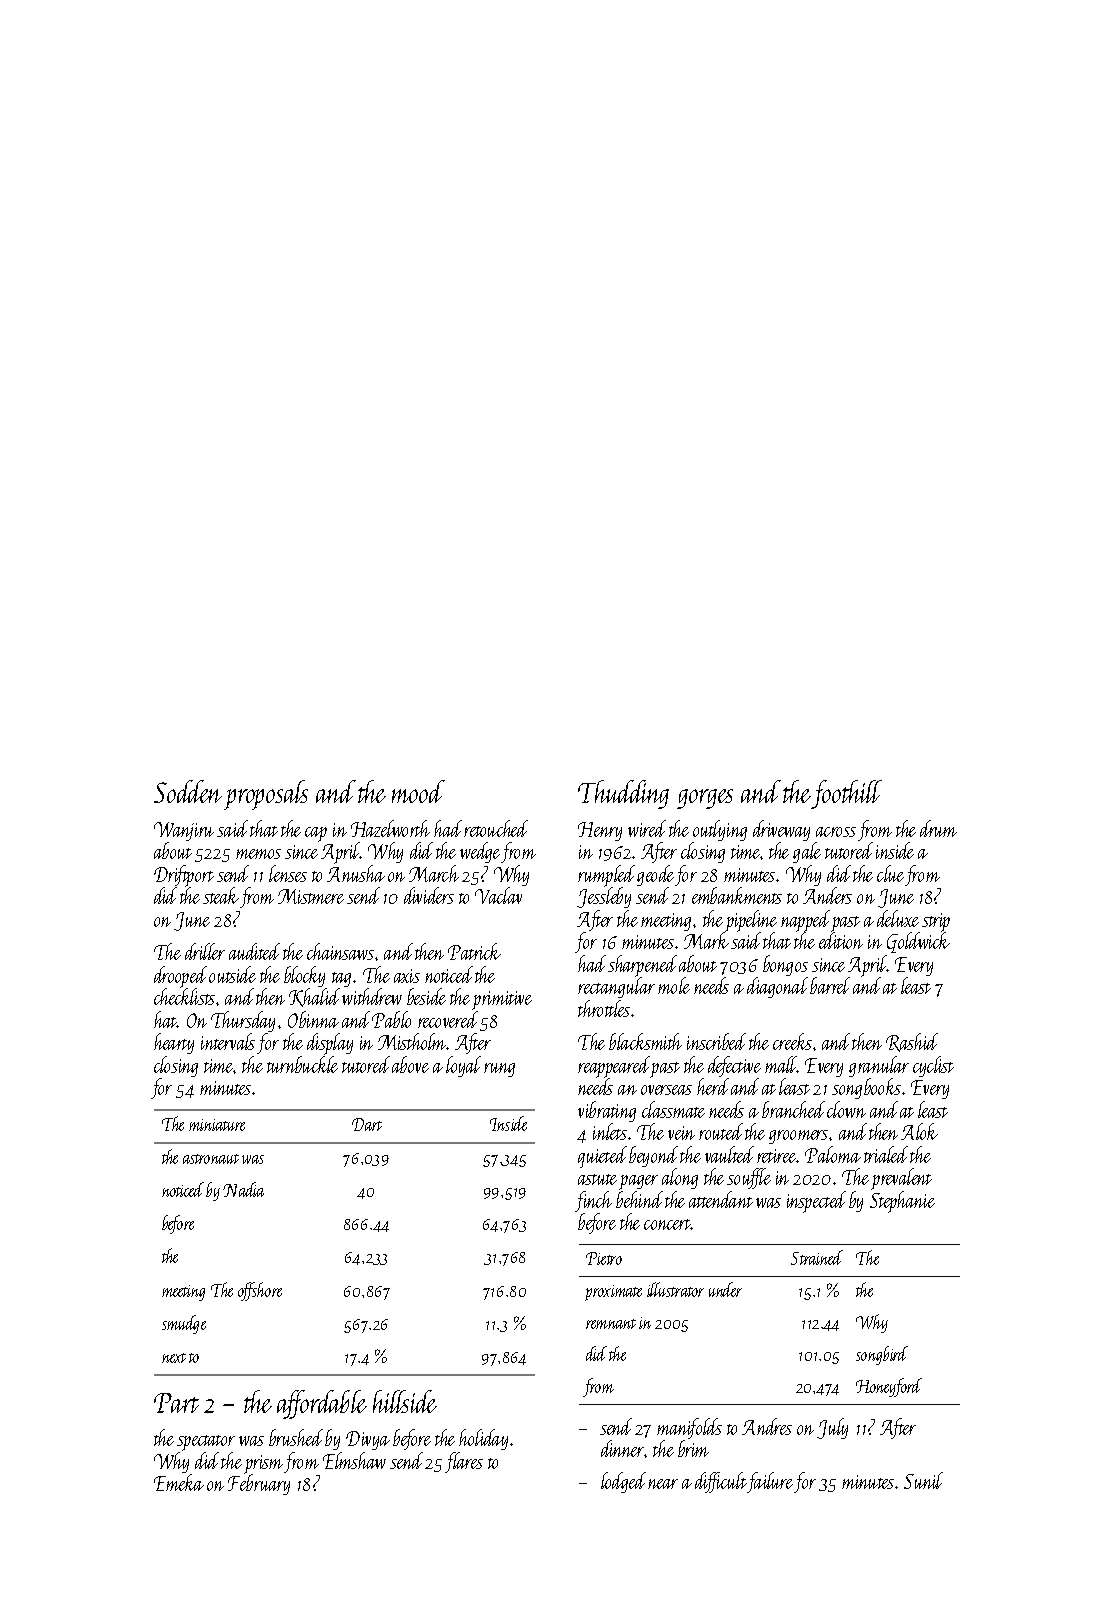 The width and height of the page is (1114, 1613). I want to click on inlets, so click(610, 1131).
